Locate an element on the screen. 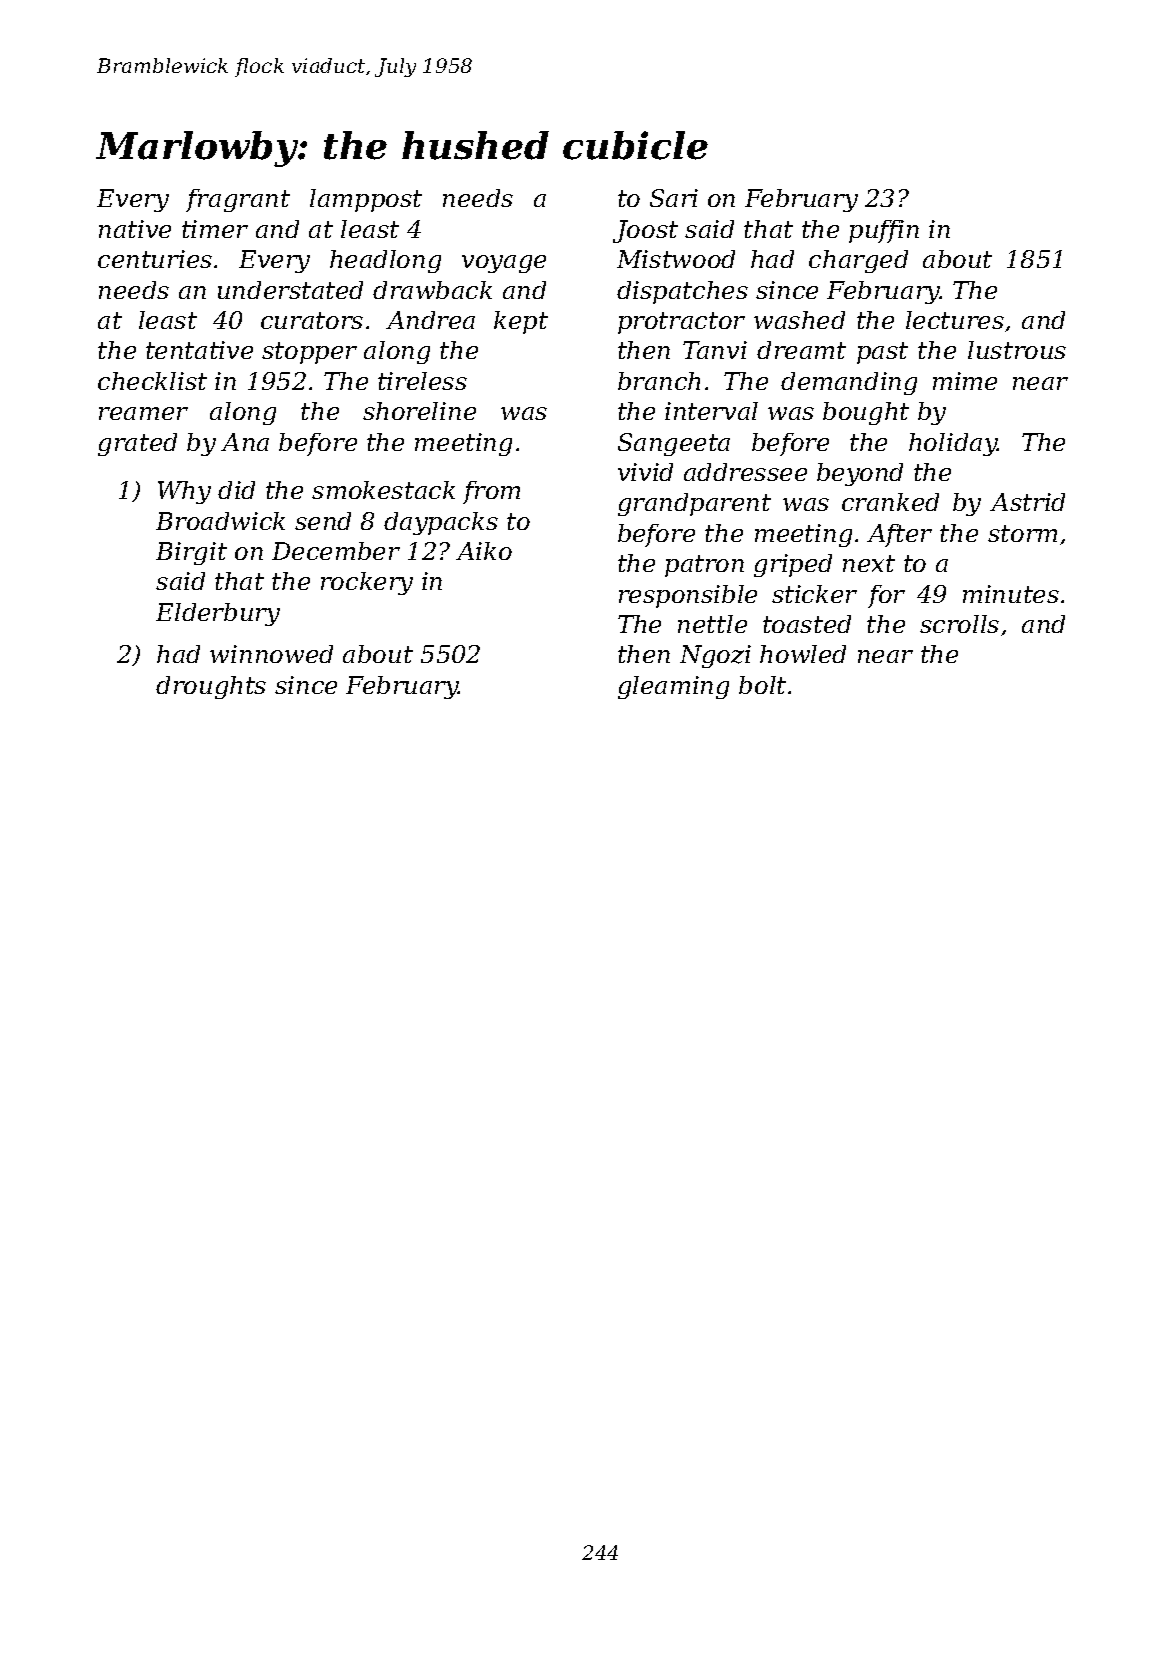 The image size is (1165, 1654). Joost is located at coordinates (645, 231).
